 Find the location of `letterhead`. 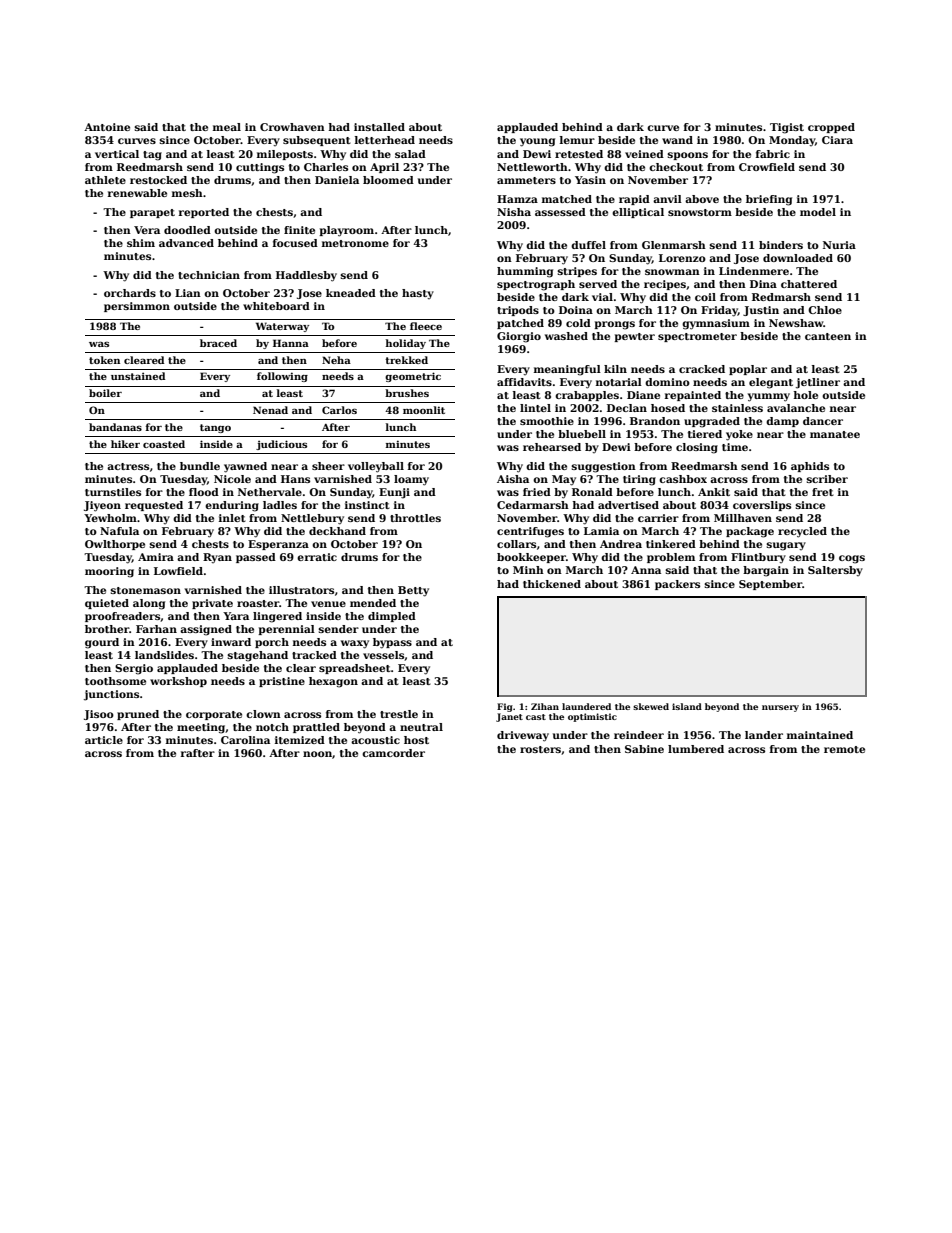

letterhead is located at coordinates (385, 140).
